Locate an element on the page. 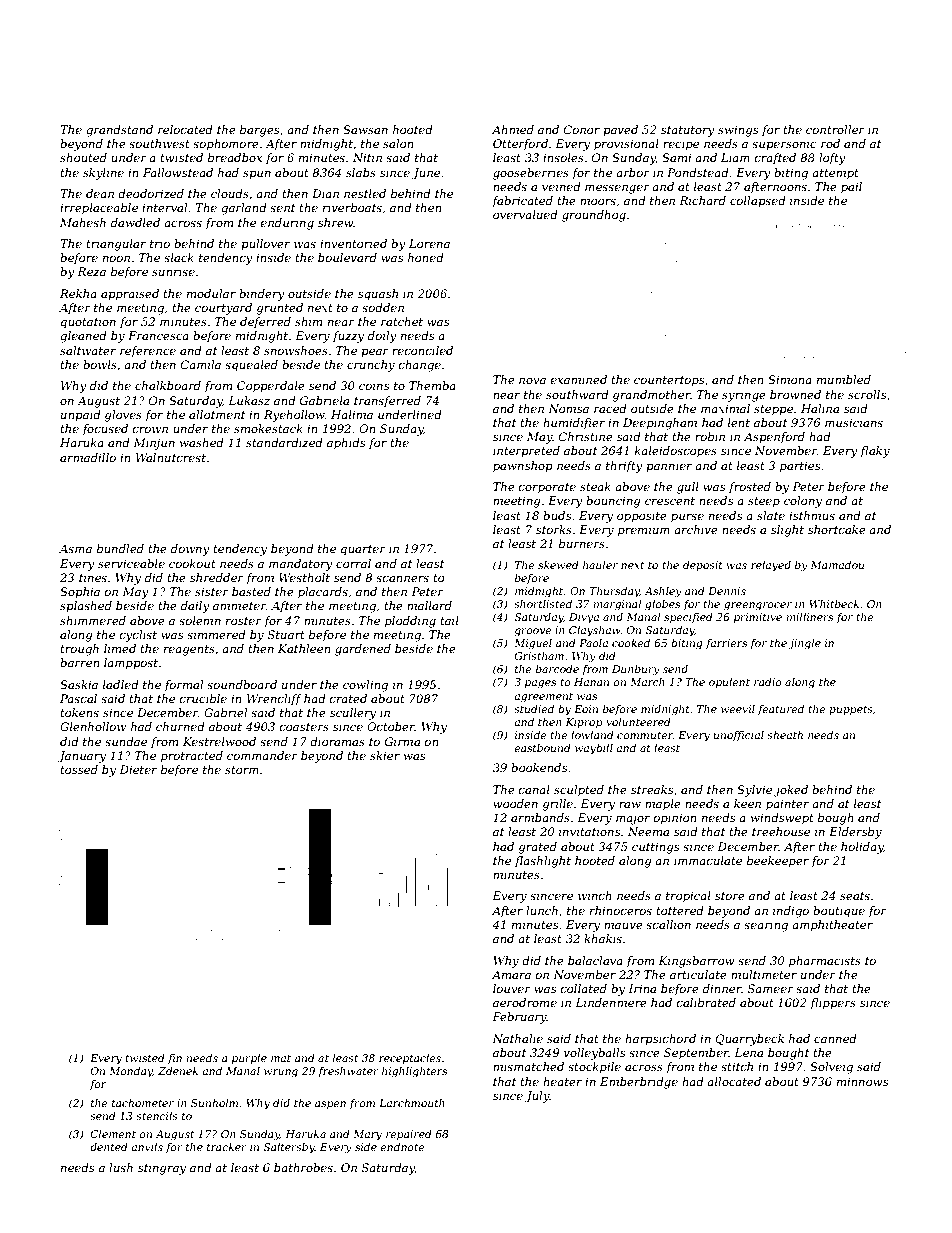 The height and width of the page is (1233, 952). collapsed is located at coordinates (758, 202).
